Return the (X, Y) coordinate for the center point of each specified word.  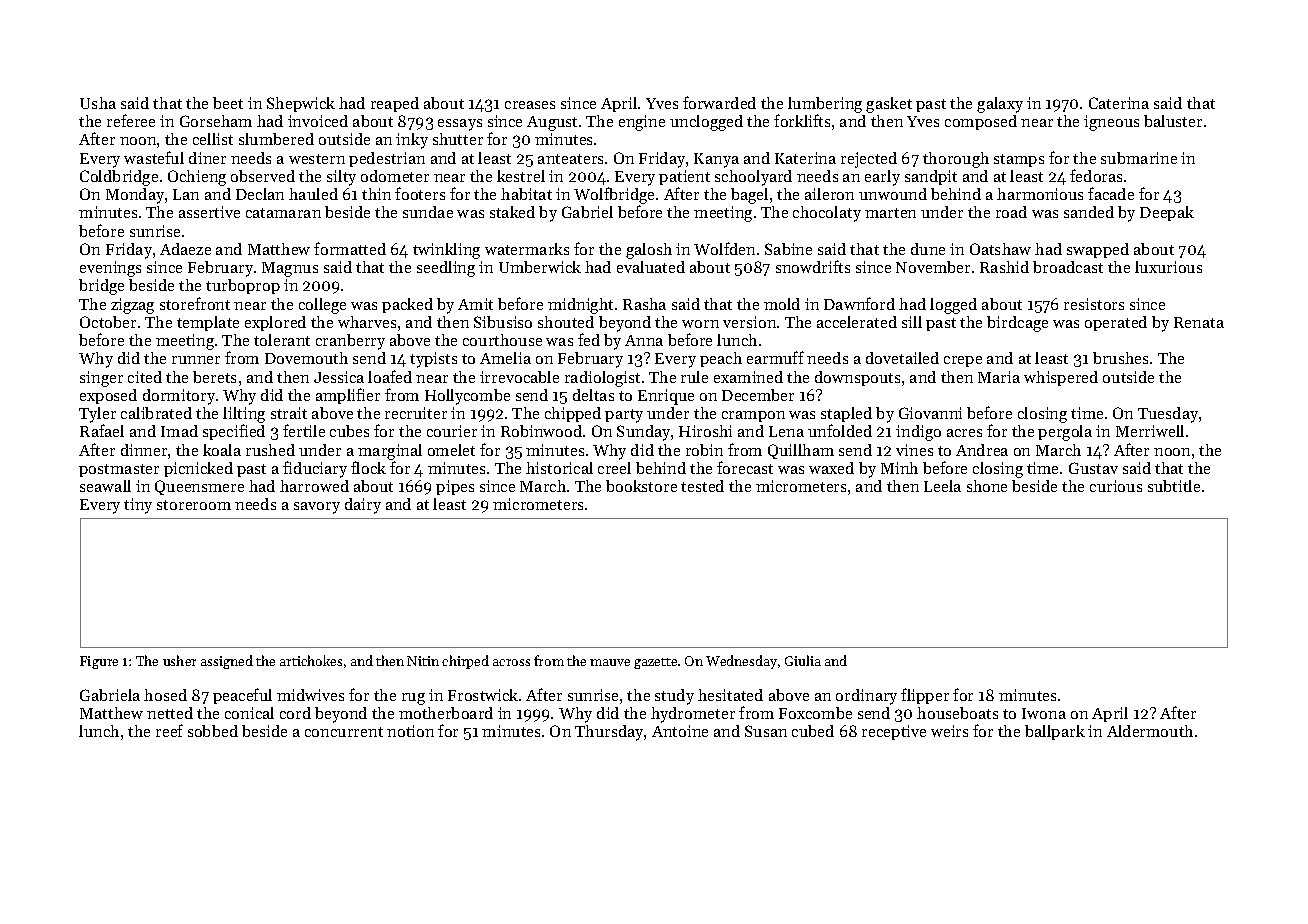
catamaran (283, 213)
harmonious (1040, 194)
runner (196, 360)
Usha (98, 103)
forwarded (719, 102)
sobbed (213, 731)
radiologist (602, 379)
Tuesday (1168, 415)
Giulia (803, 660)
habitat (526, 194)
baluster (1173, 121)
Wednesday (741, 662)
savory (317, 508)
